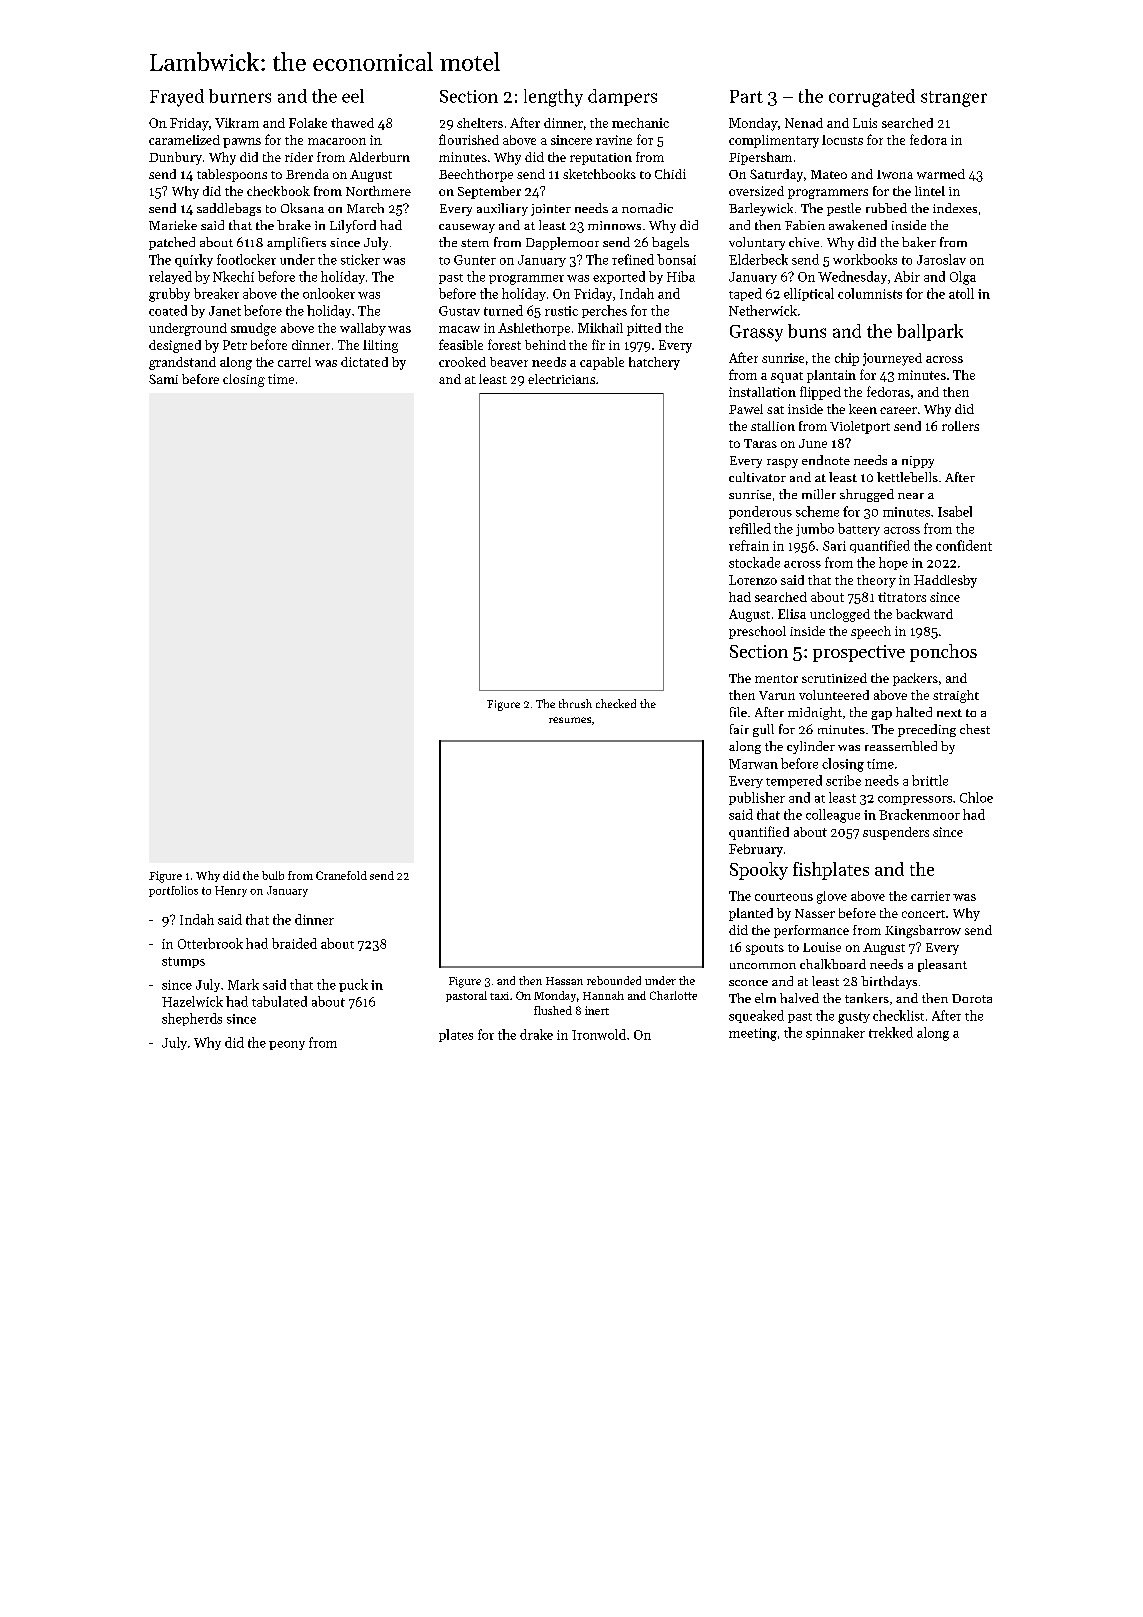  What do you see at coordinates (896, 833) in the screenshot?
I see `suspenders` at bounding box center [896, 833].
